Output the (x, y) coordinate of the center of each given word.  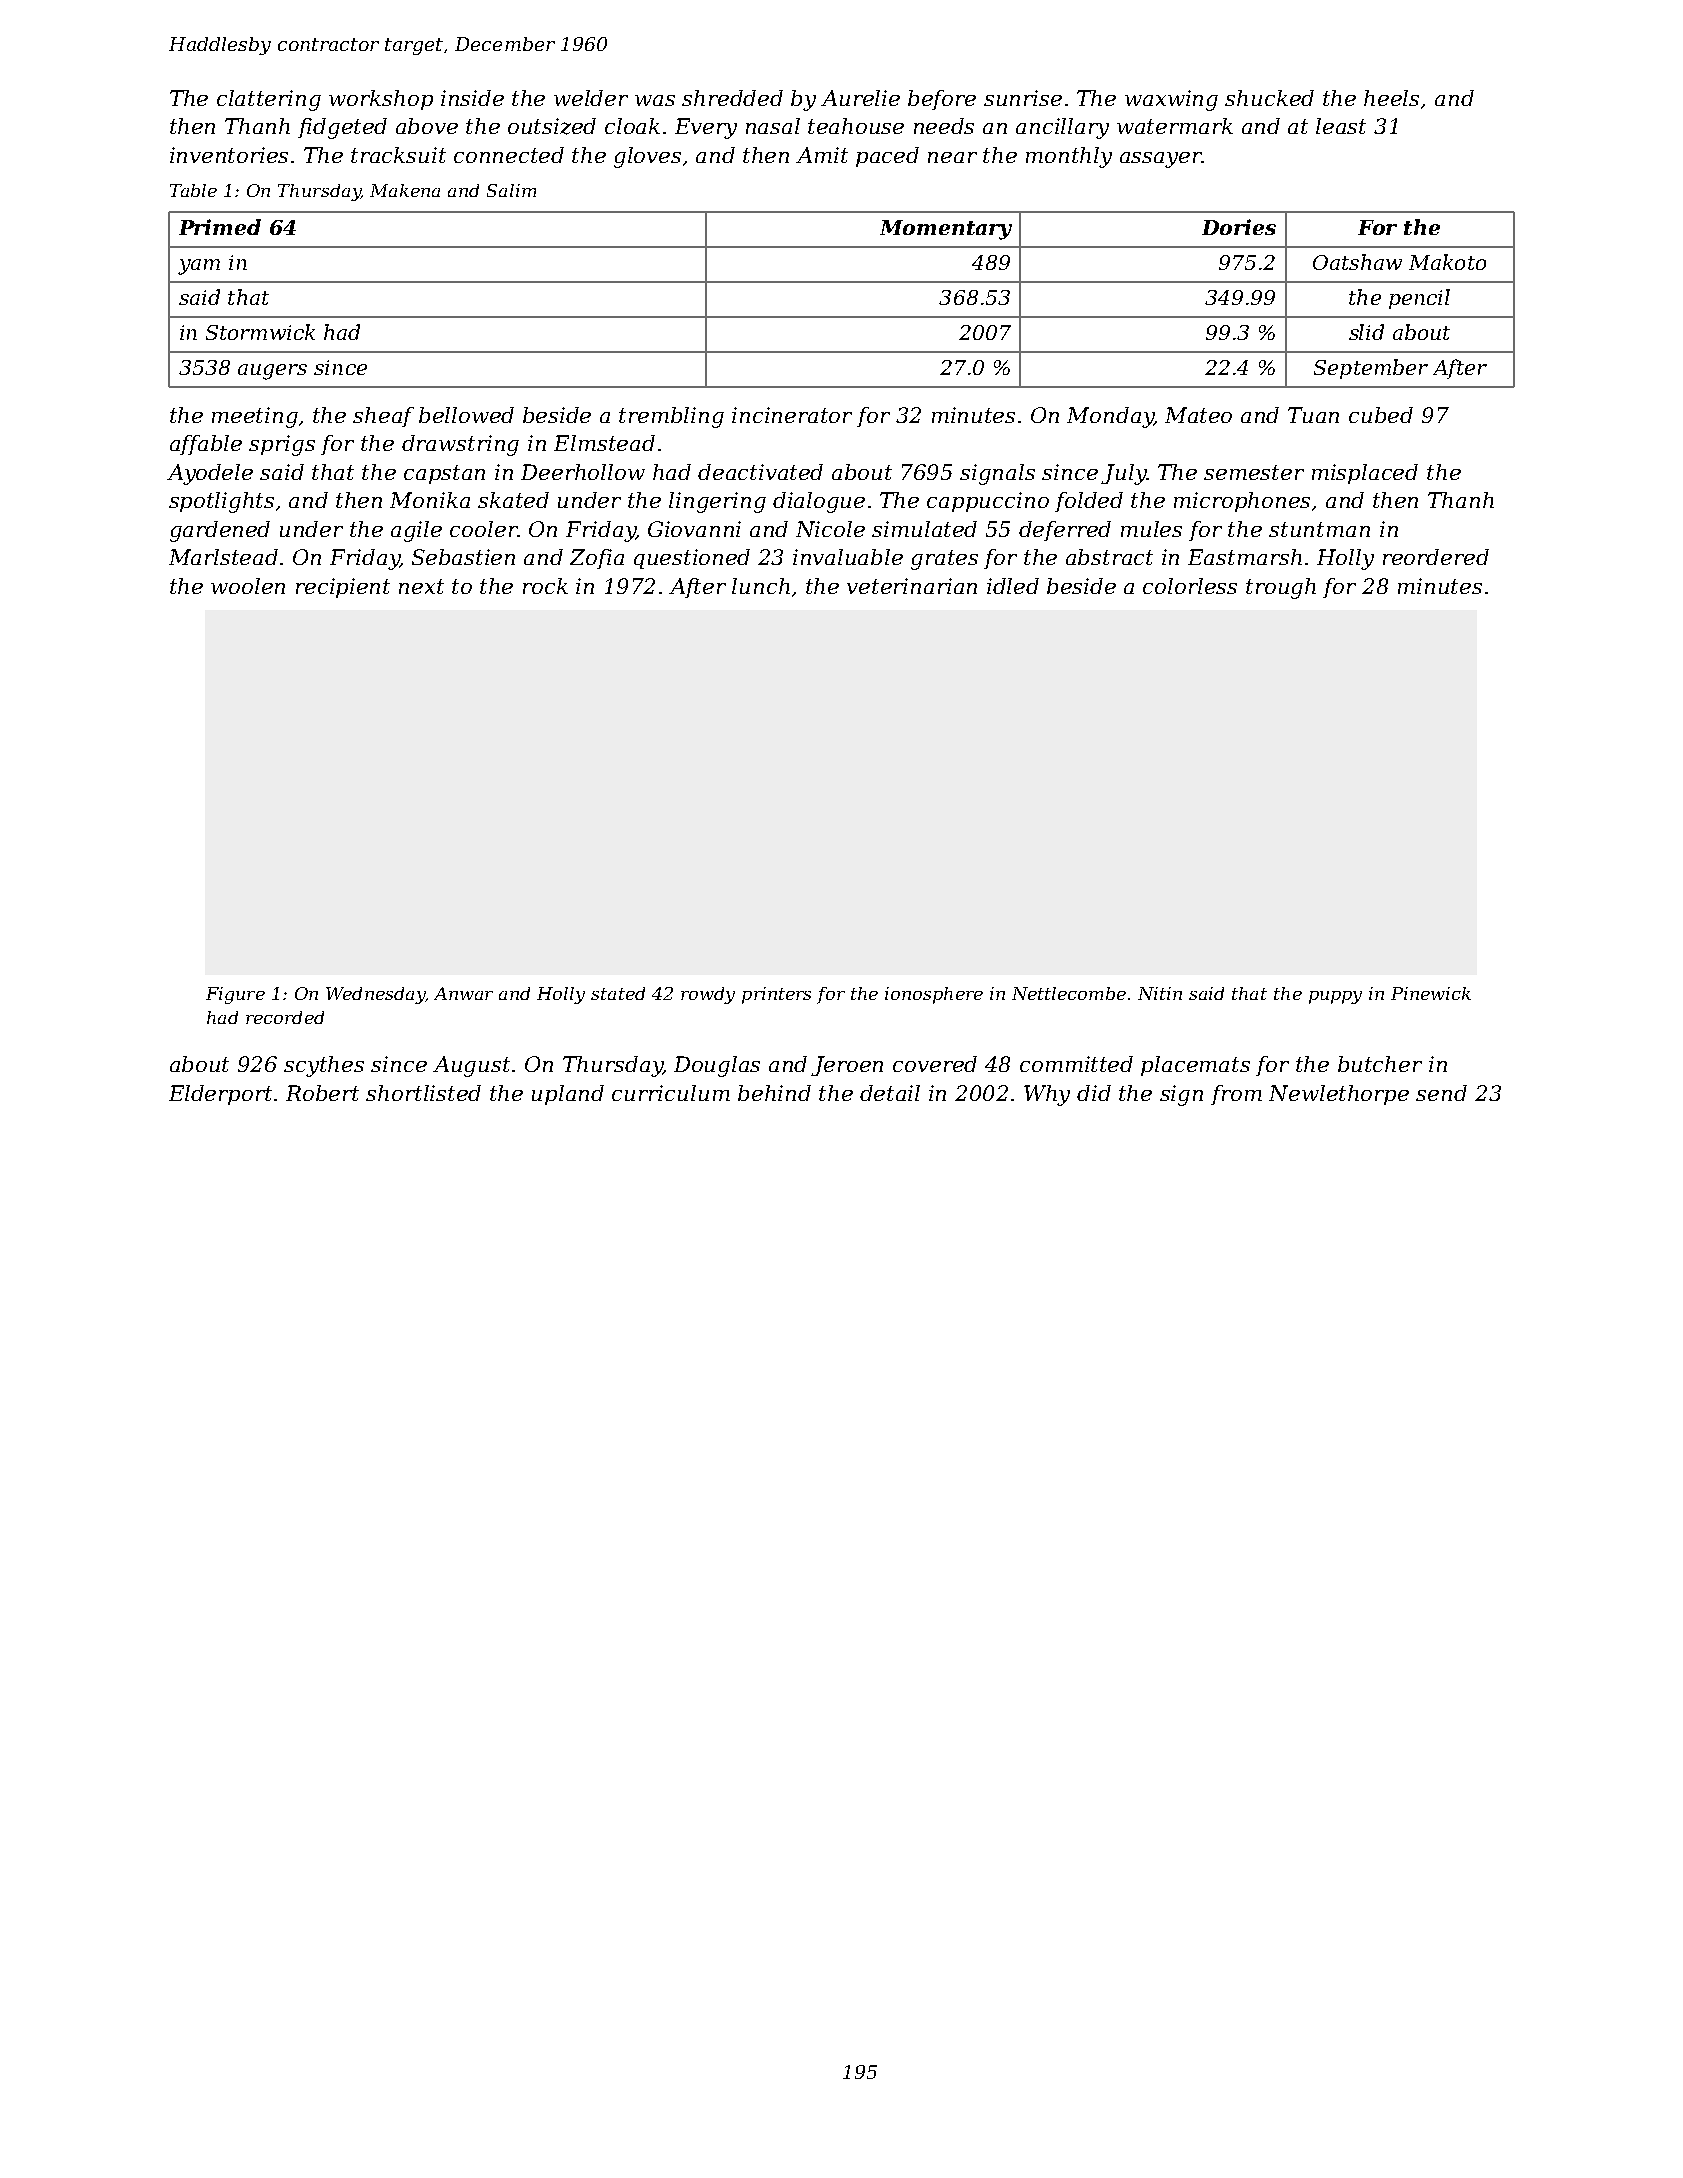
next (421, 586)
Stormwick (260, 332)
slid (1366, 332)
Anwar (463, 993)
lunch (761, 586)
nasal (773, 126)
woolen (248, 586)
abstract (1109, 557)
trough (1281, 588)
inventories (229, 155)
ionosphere (934, 995)
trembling (671, 417)
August (471, 1066)
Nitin (1160, 993)
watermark (1175, 126)
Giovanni (694, 529)
